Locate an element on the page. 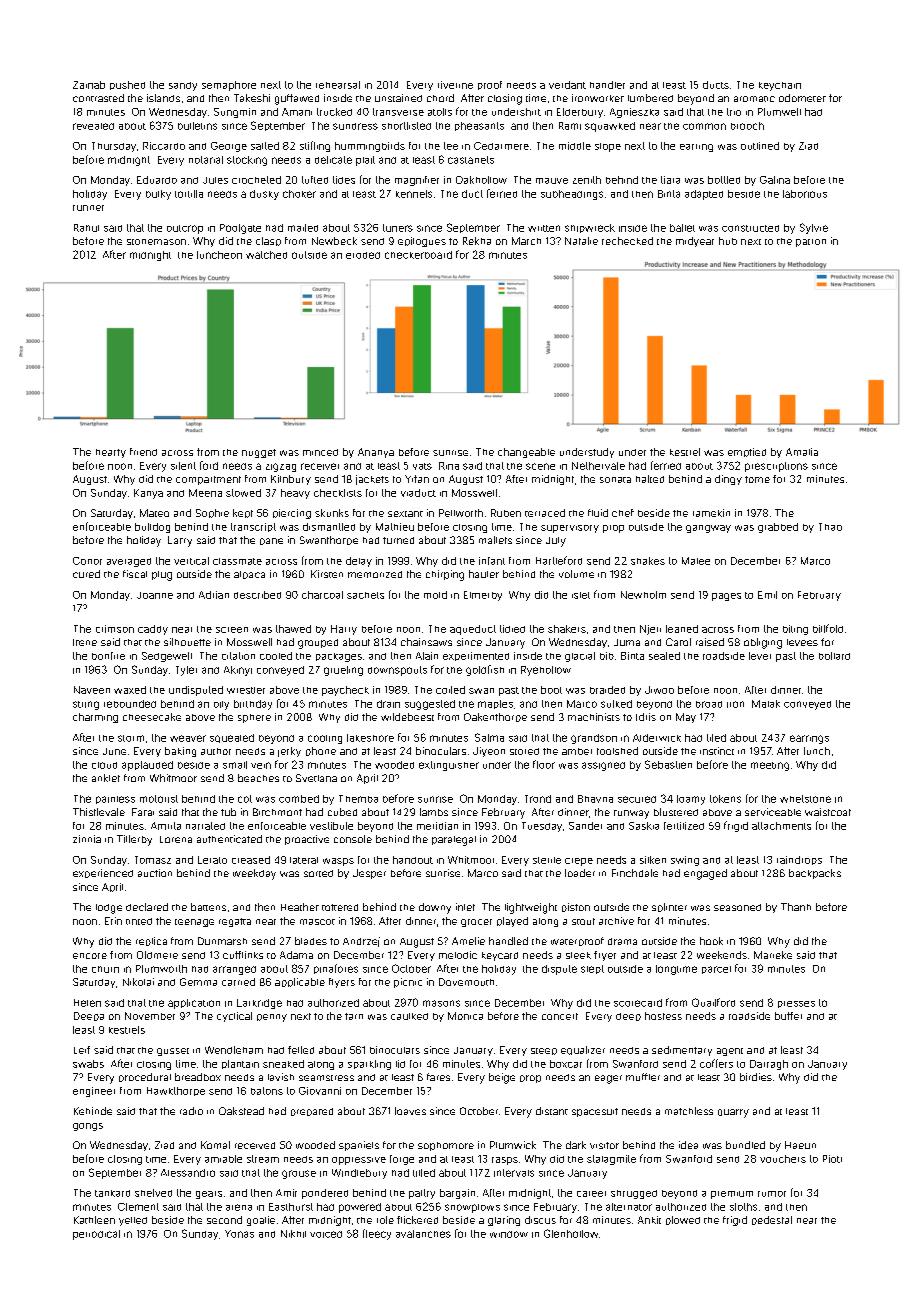 The image size is (924, 1308). written is located at coordinates (544, 228).
